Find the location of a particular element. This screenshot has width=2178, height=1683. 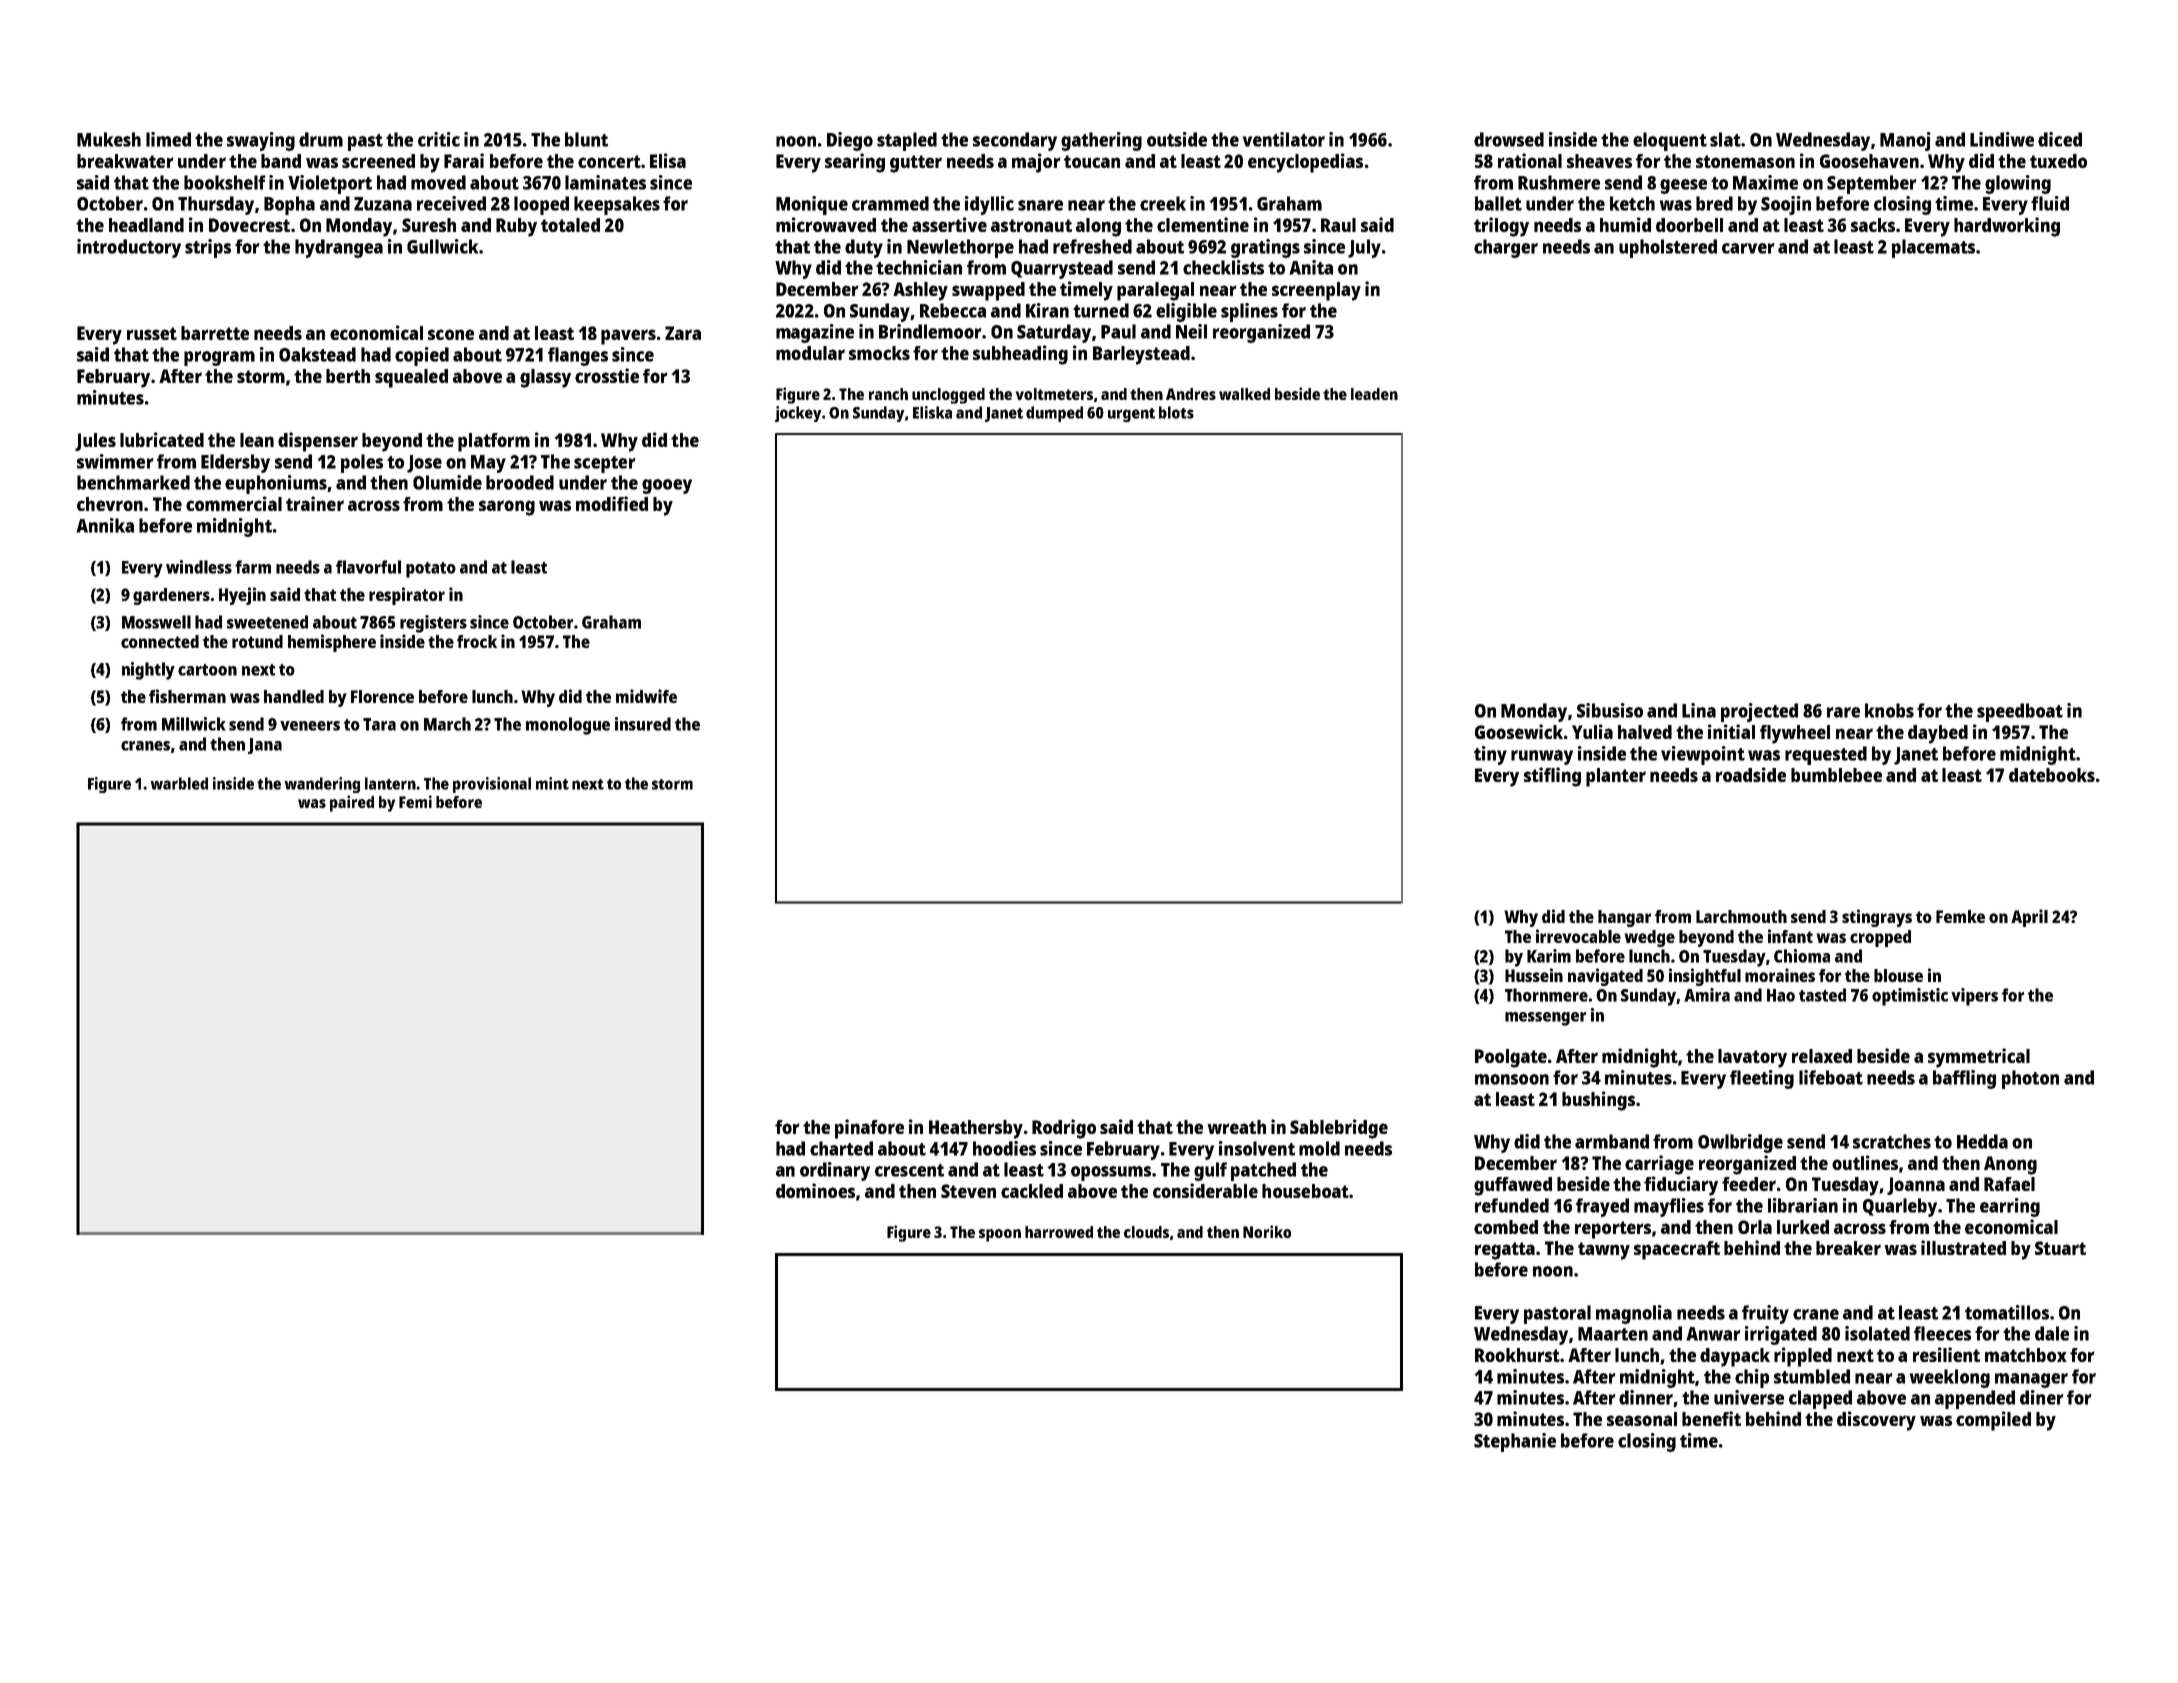

Maarten is located at coordinates (1613, 1334).
